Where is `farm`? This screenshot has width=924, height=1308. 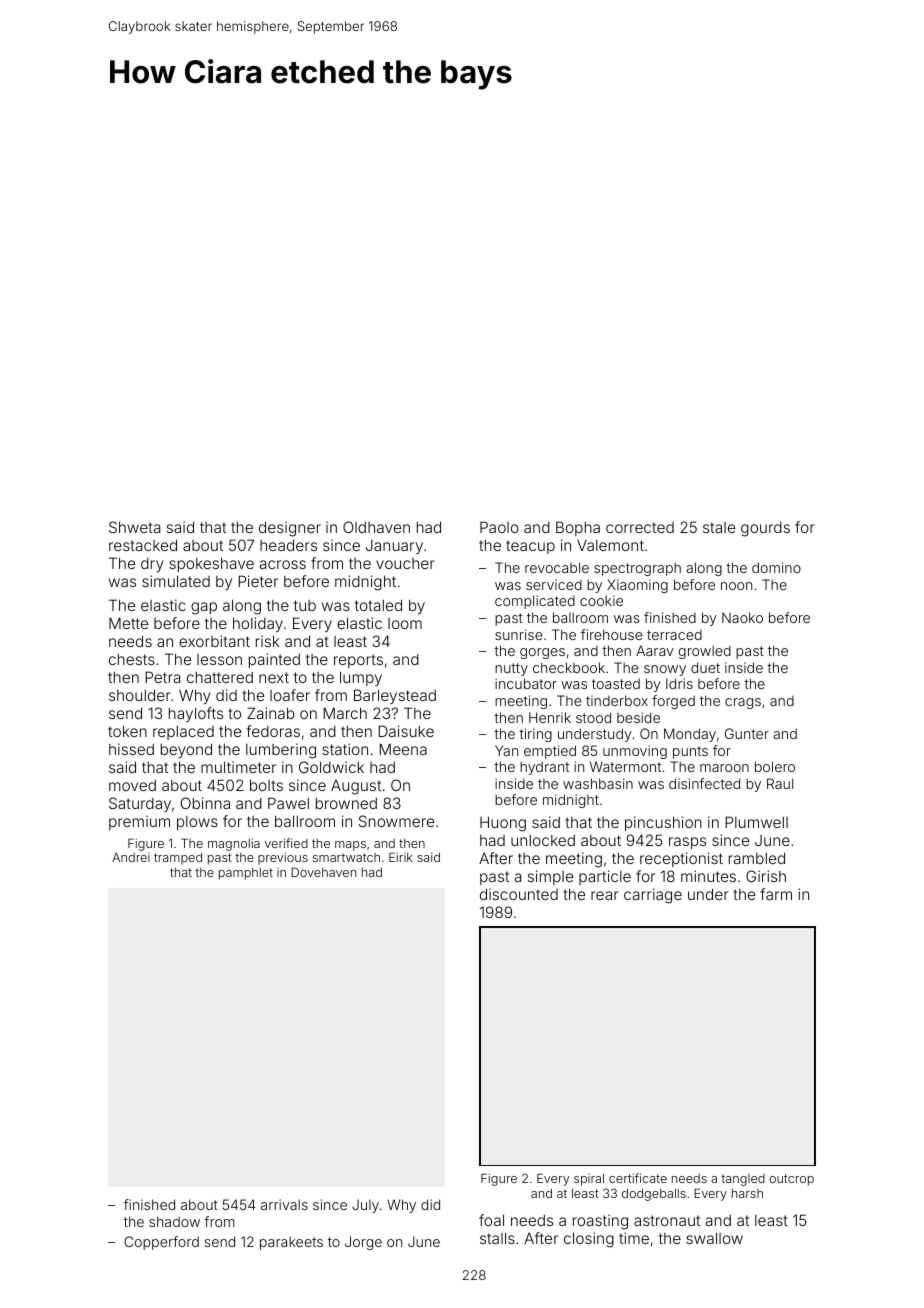
farm is located at coordinates (776, 894).
